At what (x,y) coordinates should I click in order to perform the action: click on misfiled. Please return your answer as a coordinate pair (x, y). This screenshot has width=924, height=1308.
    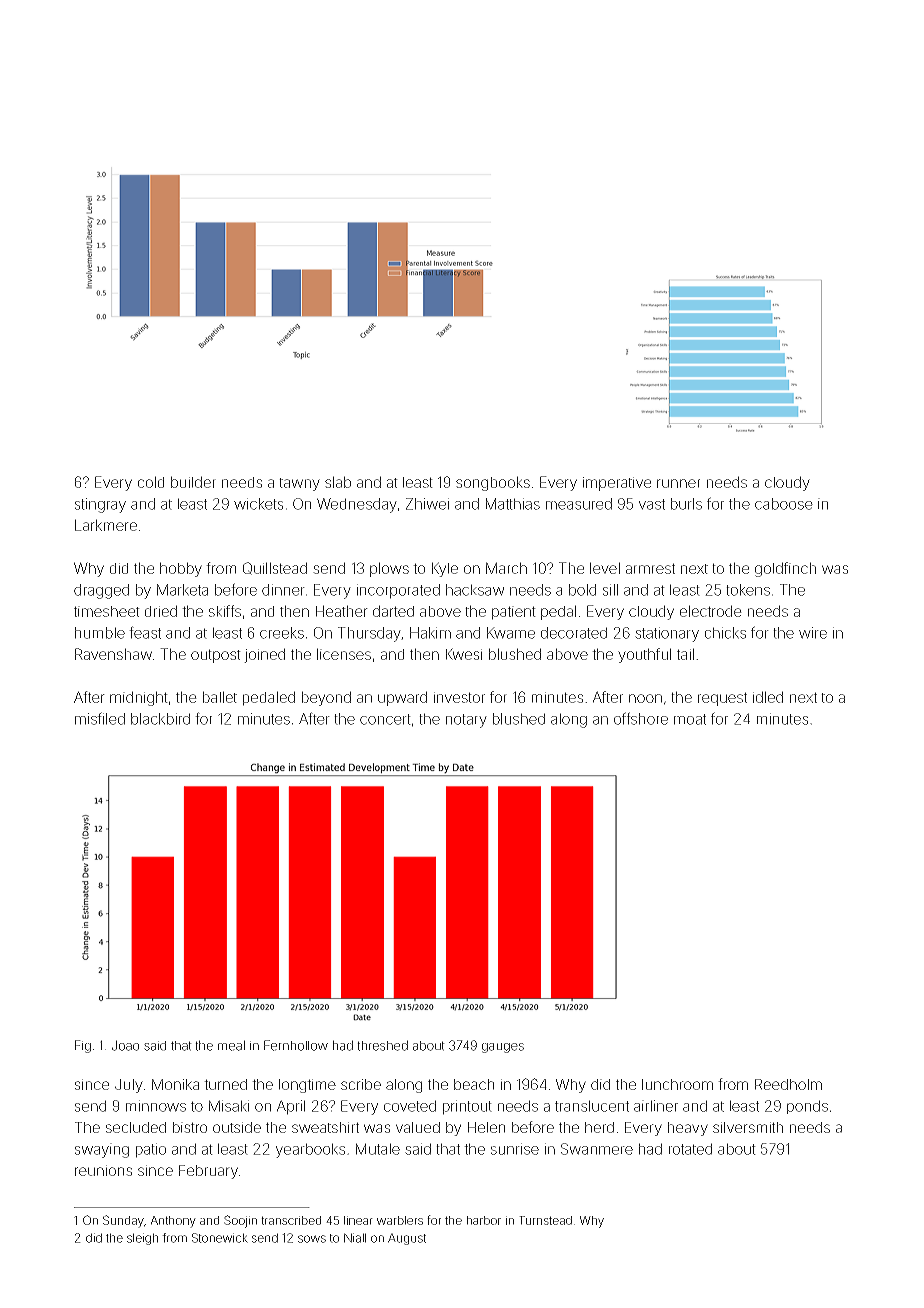
    Looking at the image, I should click on (100, 718).
